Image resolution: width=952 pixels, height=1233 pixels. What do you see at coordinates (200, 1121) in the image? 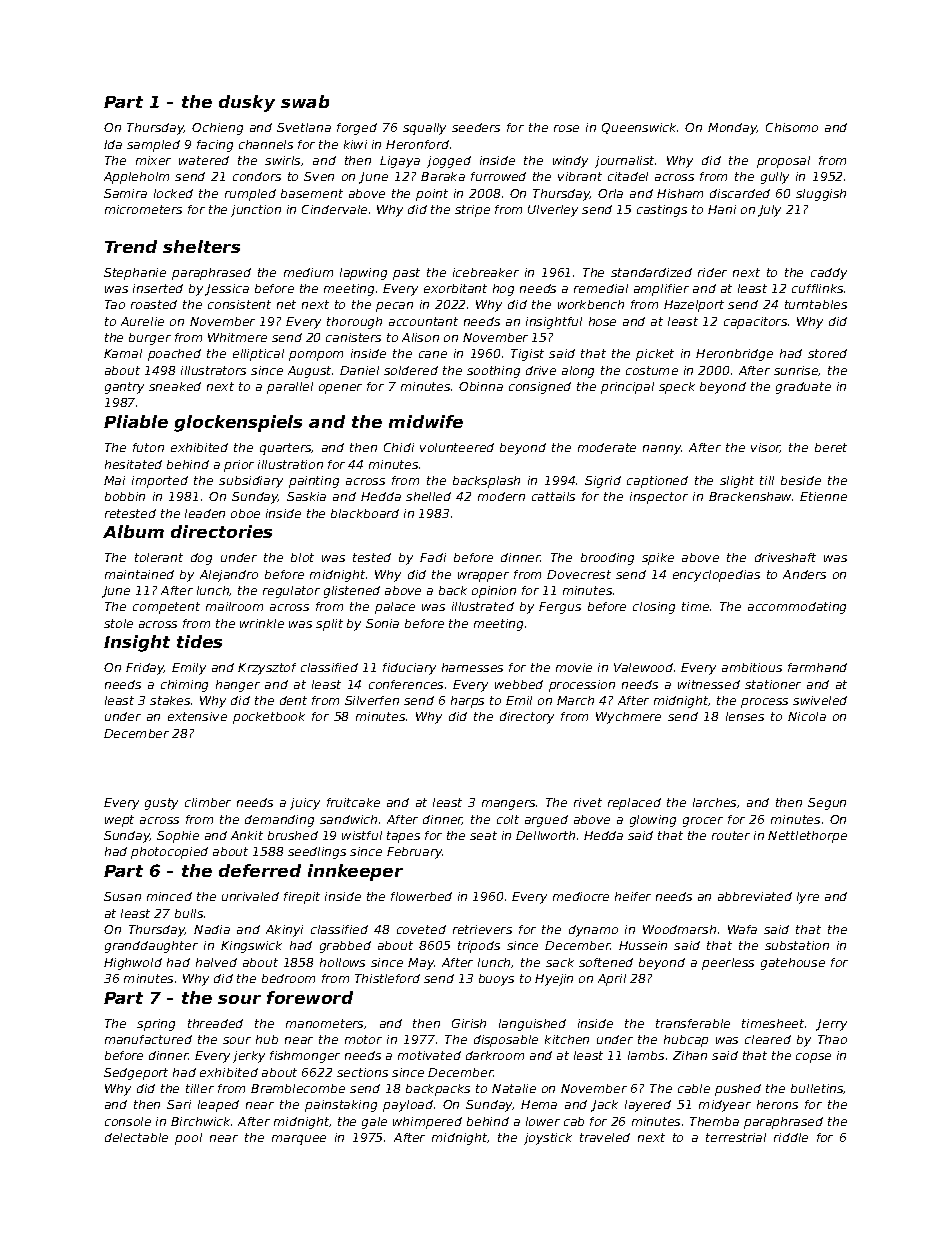
I see `Birchwick` at bounding box center [200, 1121].
